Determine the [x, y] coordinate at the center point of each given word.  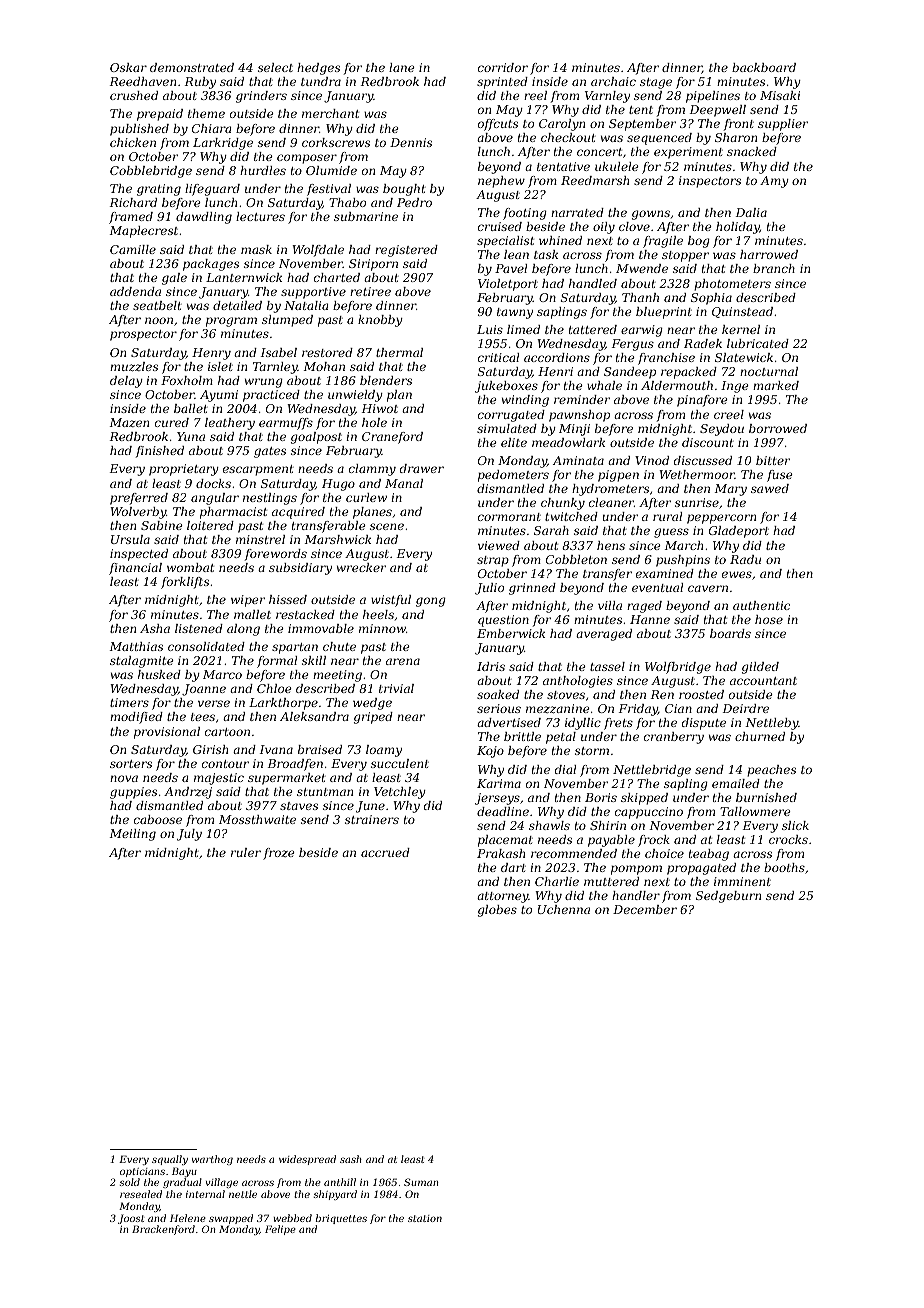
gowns [651, 215]
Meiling [133, 835]
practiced [271, 396]
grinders [261, 97]
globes [497, 911]
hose [769, 619]
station [425, 1218]
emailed [736, 783]
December [645, 909]
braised [320, 749]
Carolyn [562, 125]
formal [277, 662]
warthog [212, 1160]
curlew [366, 497]
